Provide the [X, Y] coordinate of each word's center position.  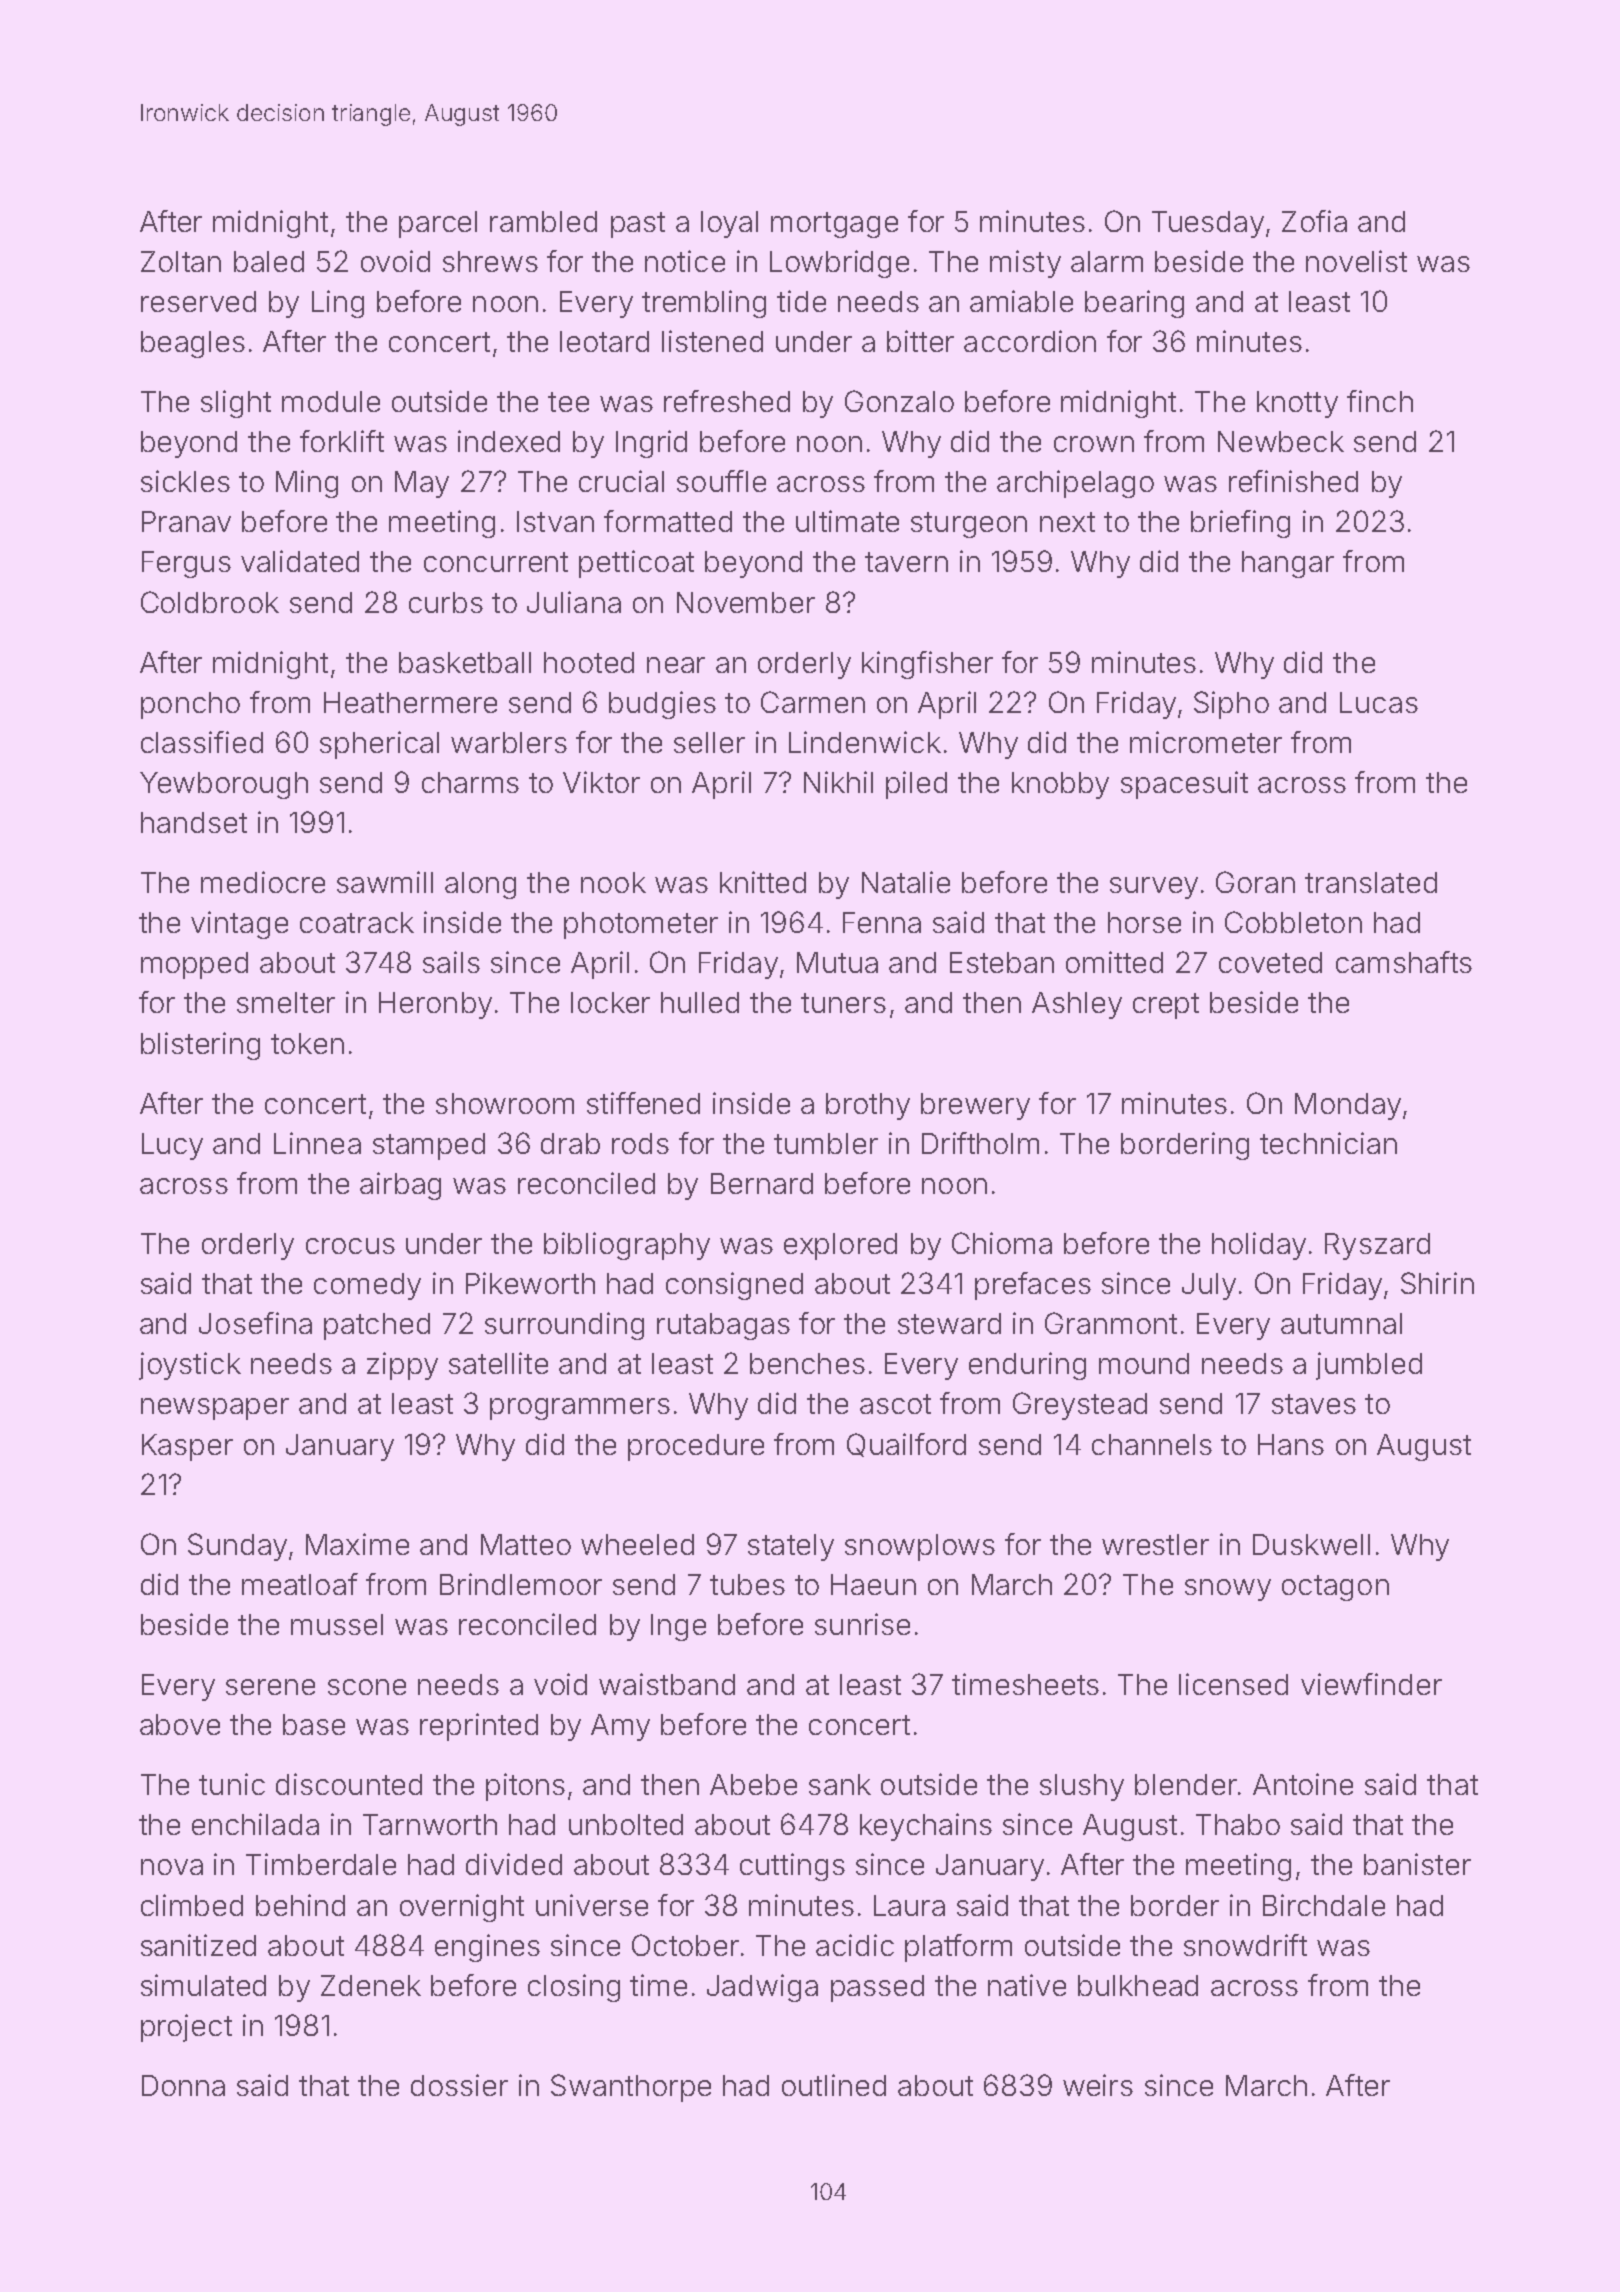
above [180, 1724]
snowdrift [1245, 1945]
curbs [446, 602]
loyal [729, 224]
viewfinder [1371, 1684]
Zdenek [371, 1985]
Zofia [1314, 221]
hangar [1288, 564]
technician [1328, 1143]
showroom [505, 1103]
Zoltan [181, 261]
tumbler [826, 1143]
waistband [667, 1684]
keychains [926, 1827]
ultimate [847, 521]
